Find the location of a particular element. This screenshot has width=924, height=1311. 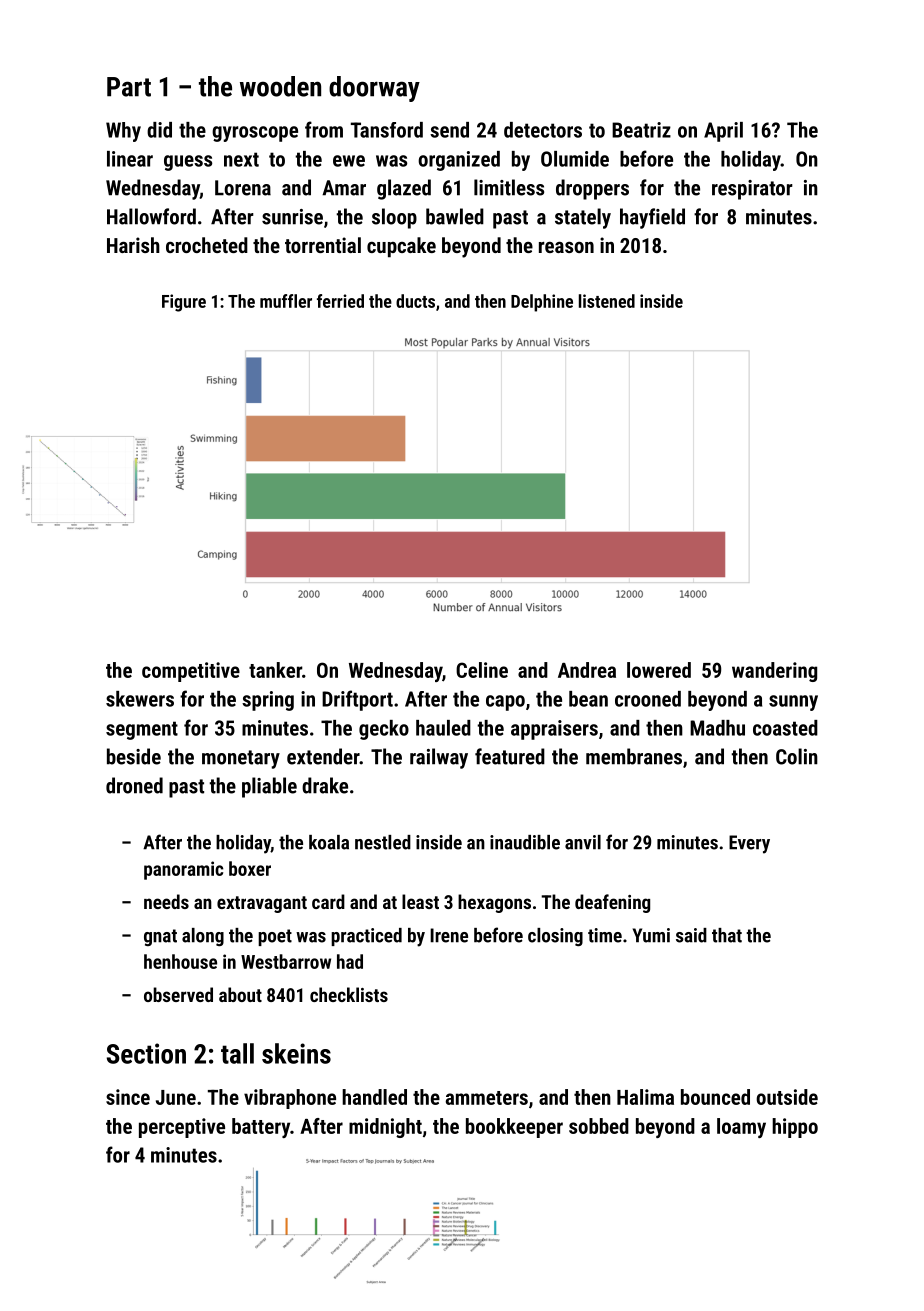

Beatriz is located at coordinates (641, 130).
